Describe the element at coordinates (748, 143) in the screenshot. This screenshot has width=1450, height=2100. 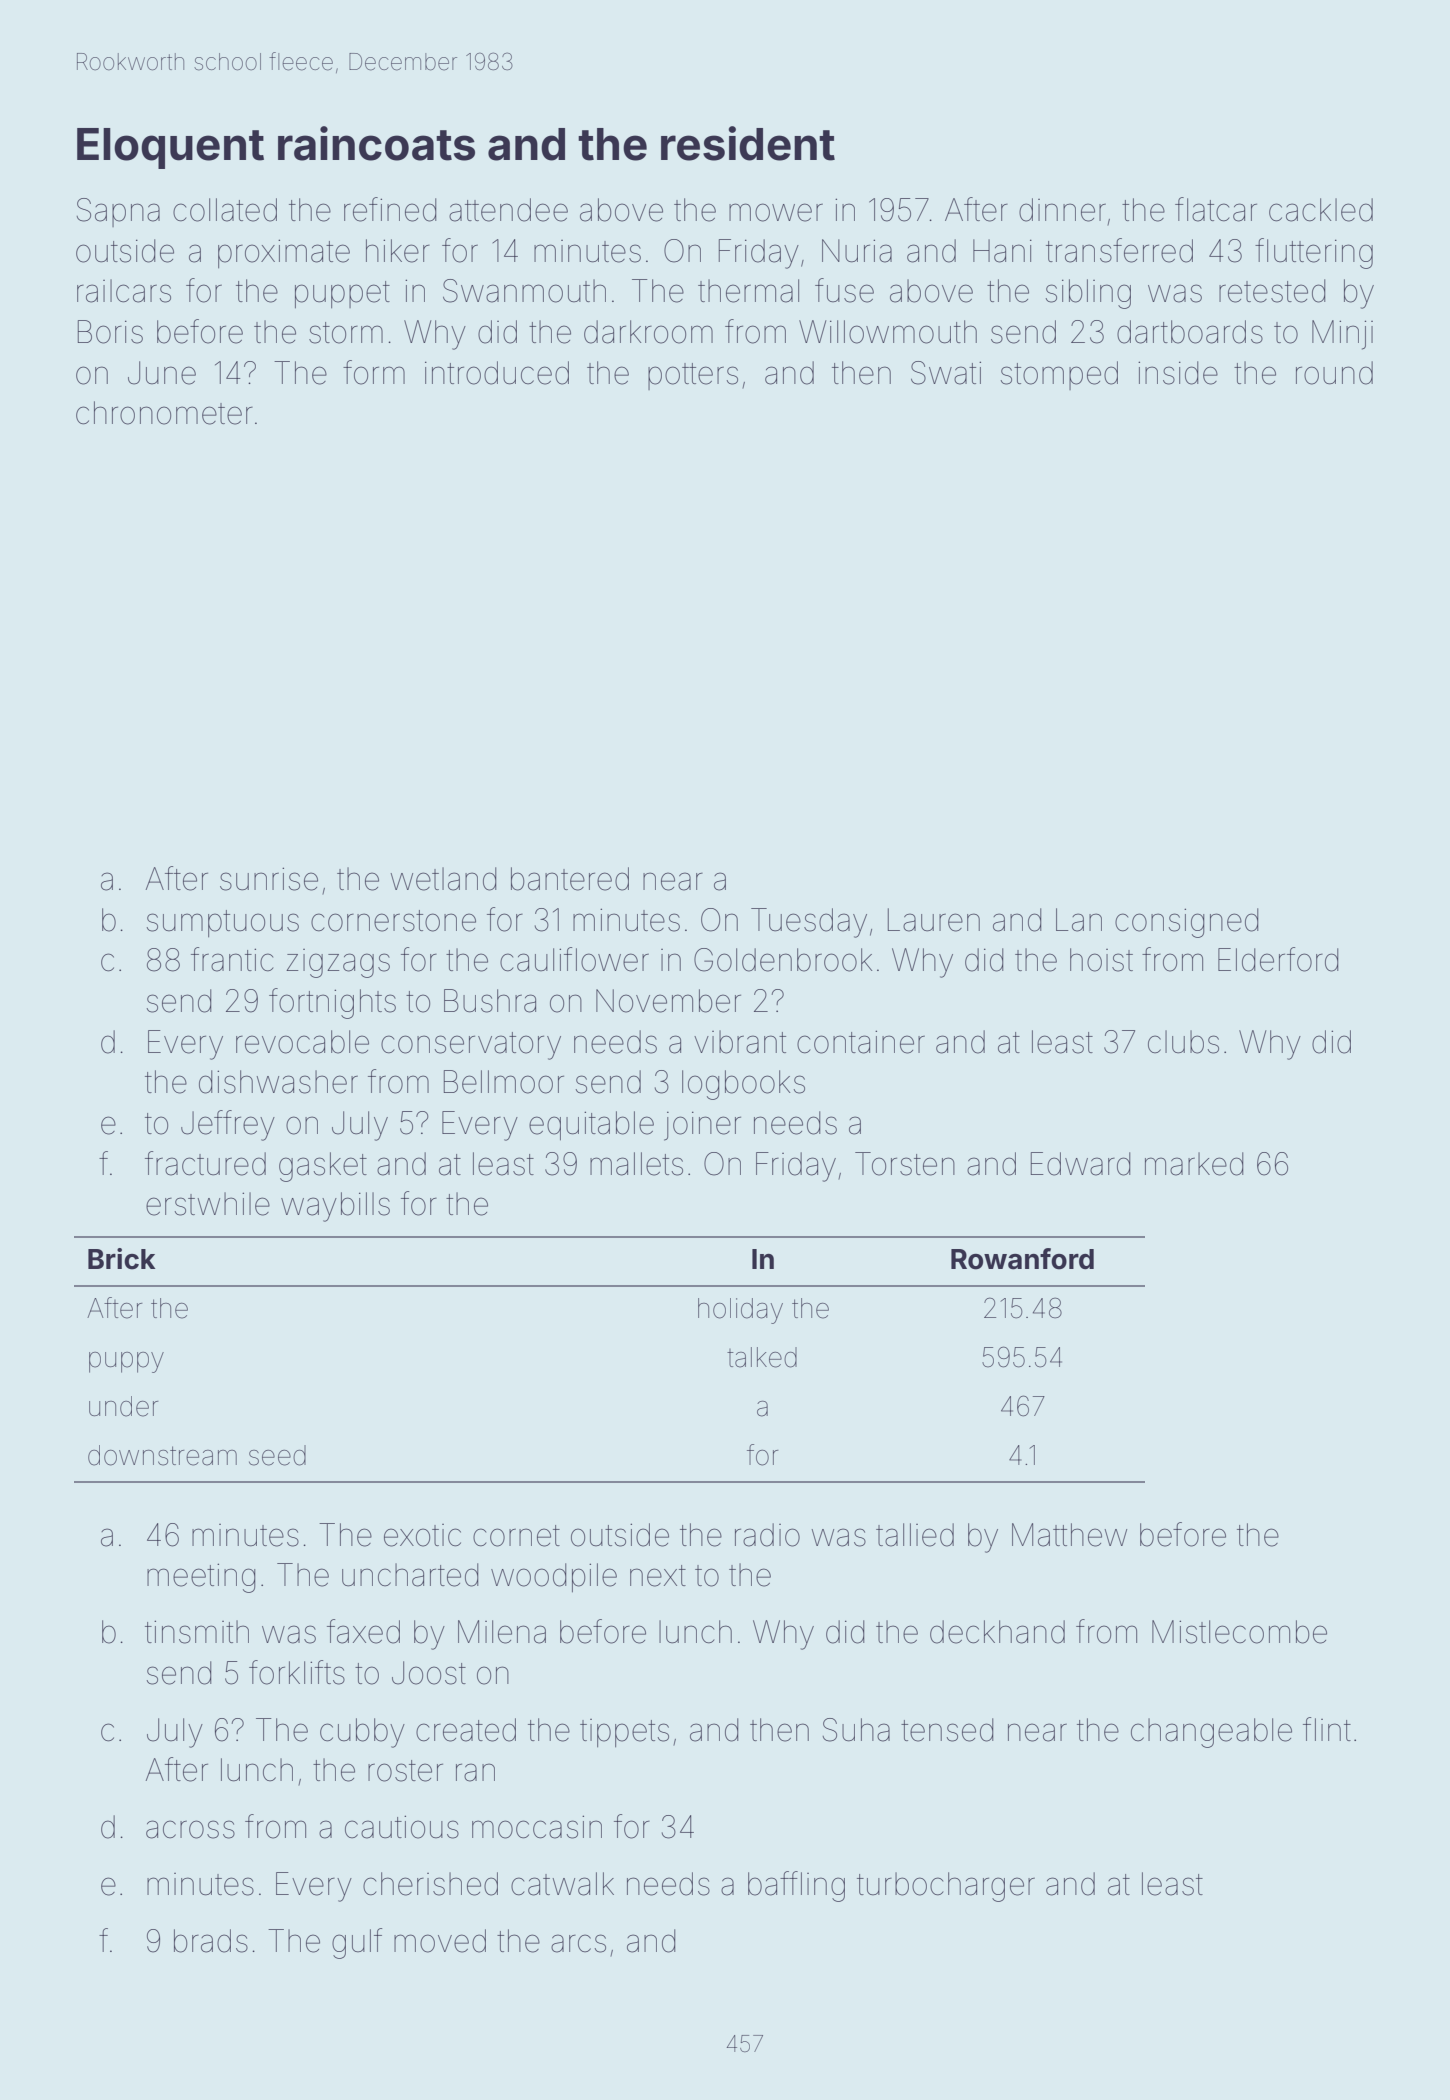
I see `resident` at that location.
